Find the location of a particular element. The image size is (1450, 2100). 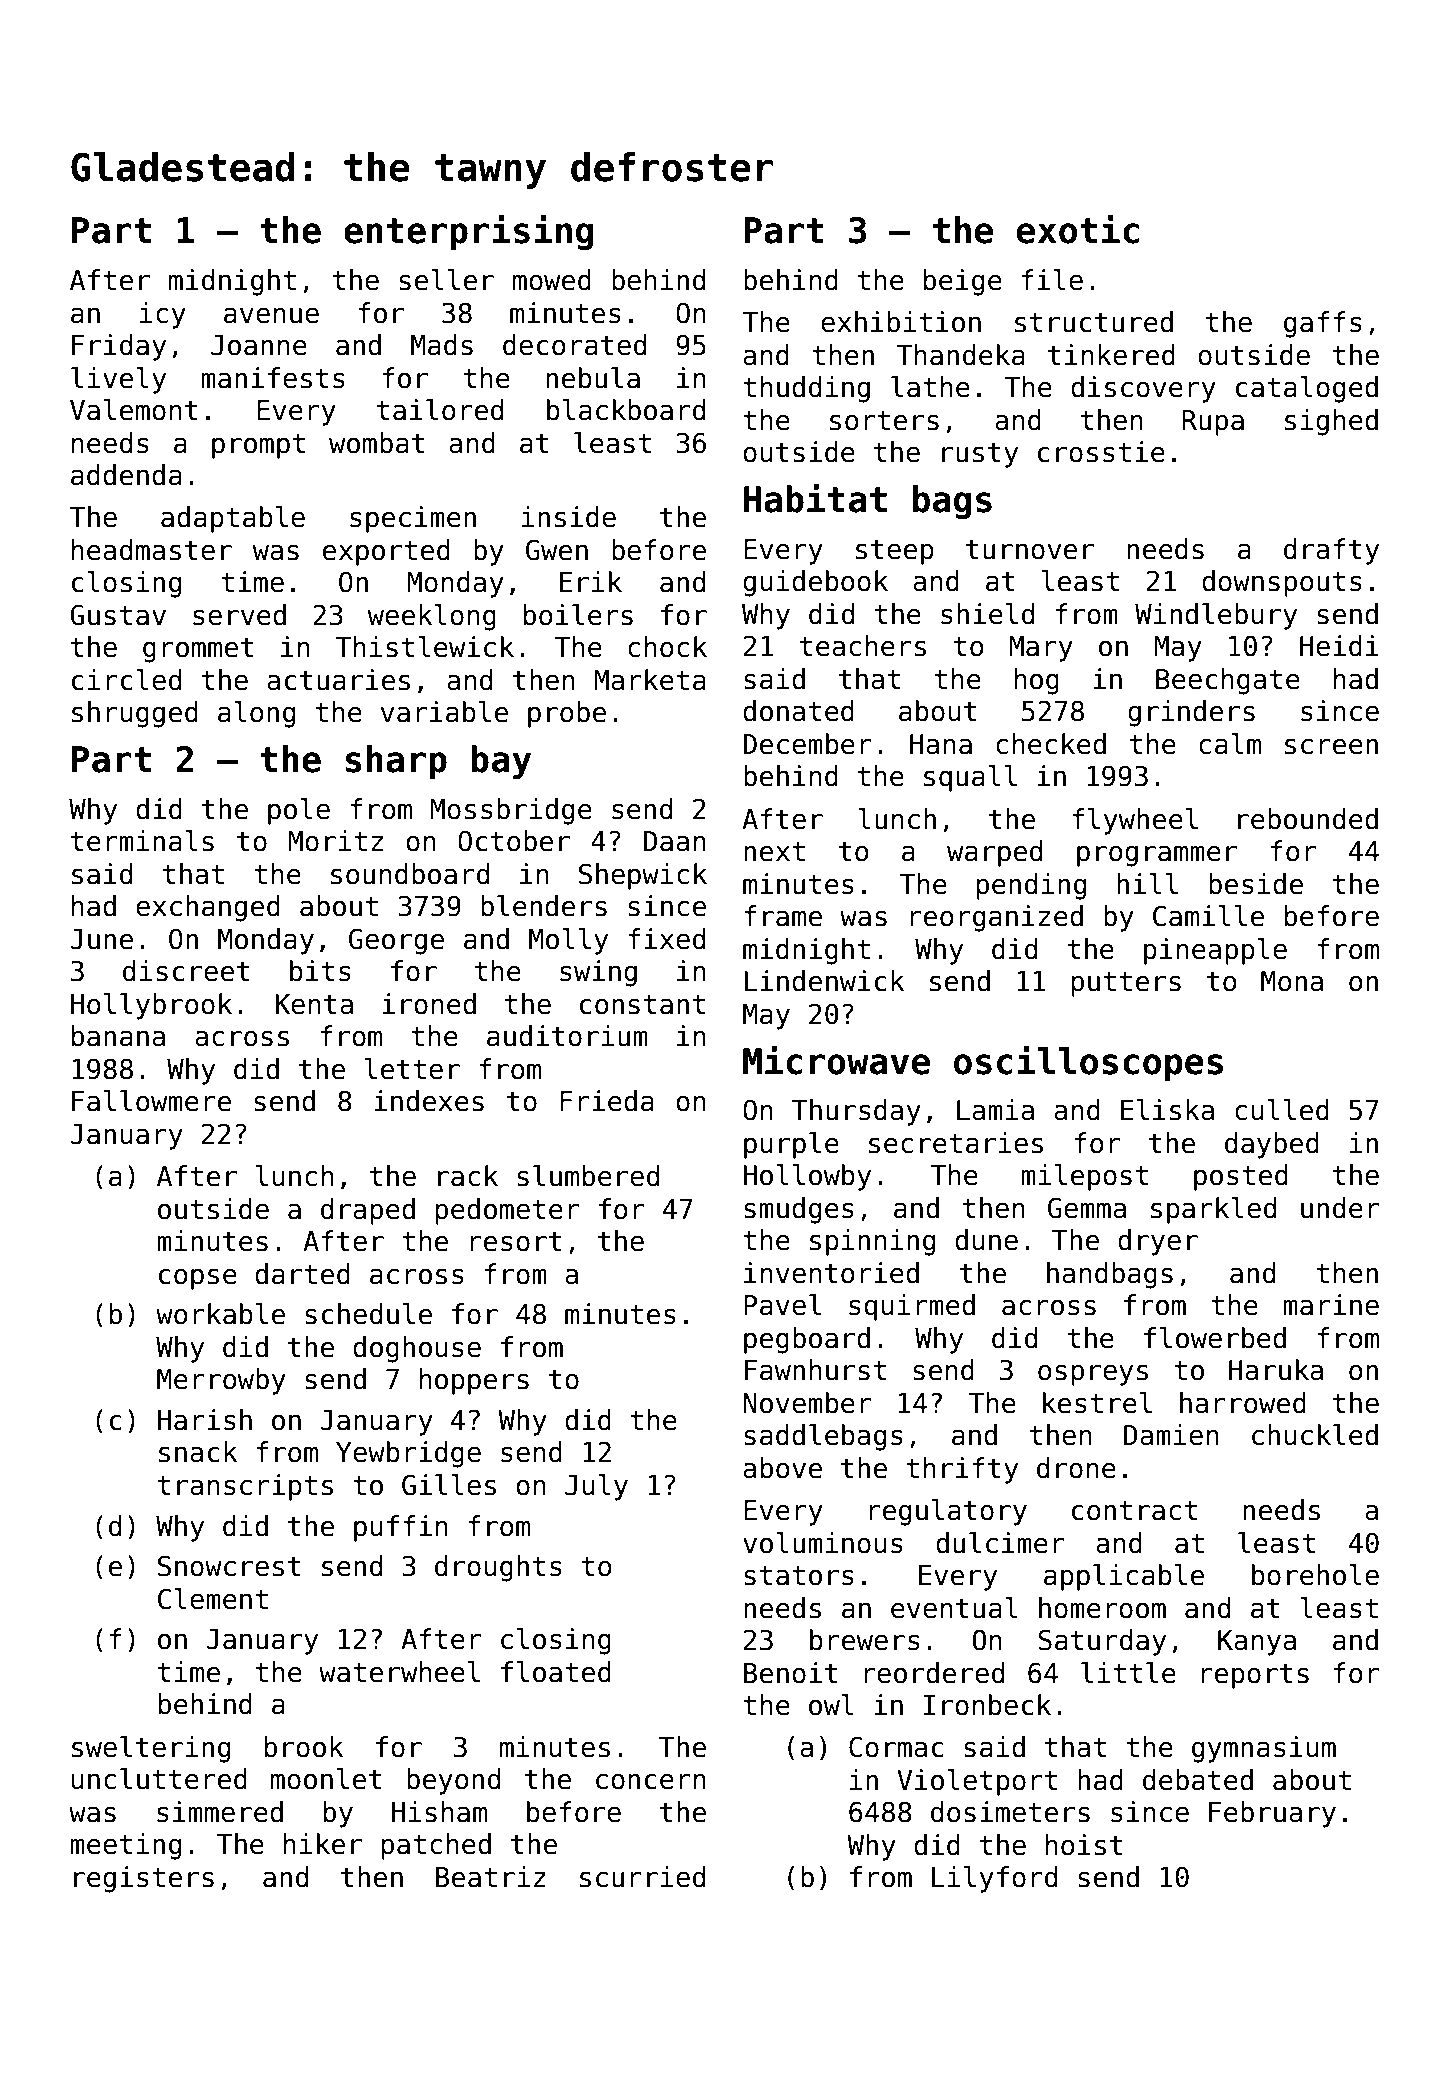

Gwen is located at coordinates (557, 550).
